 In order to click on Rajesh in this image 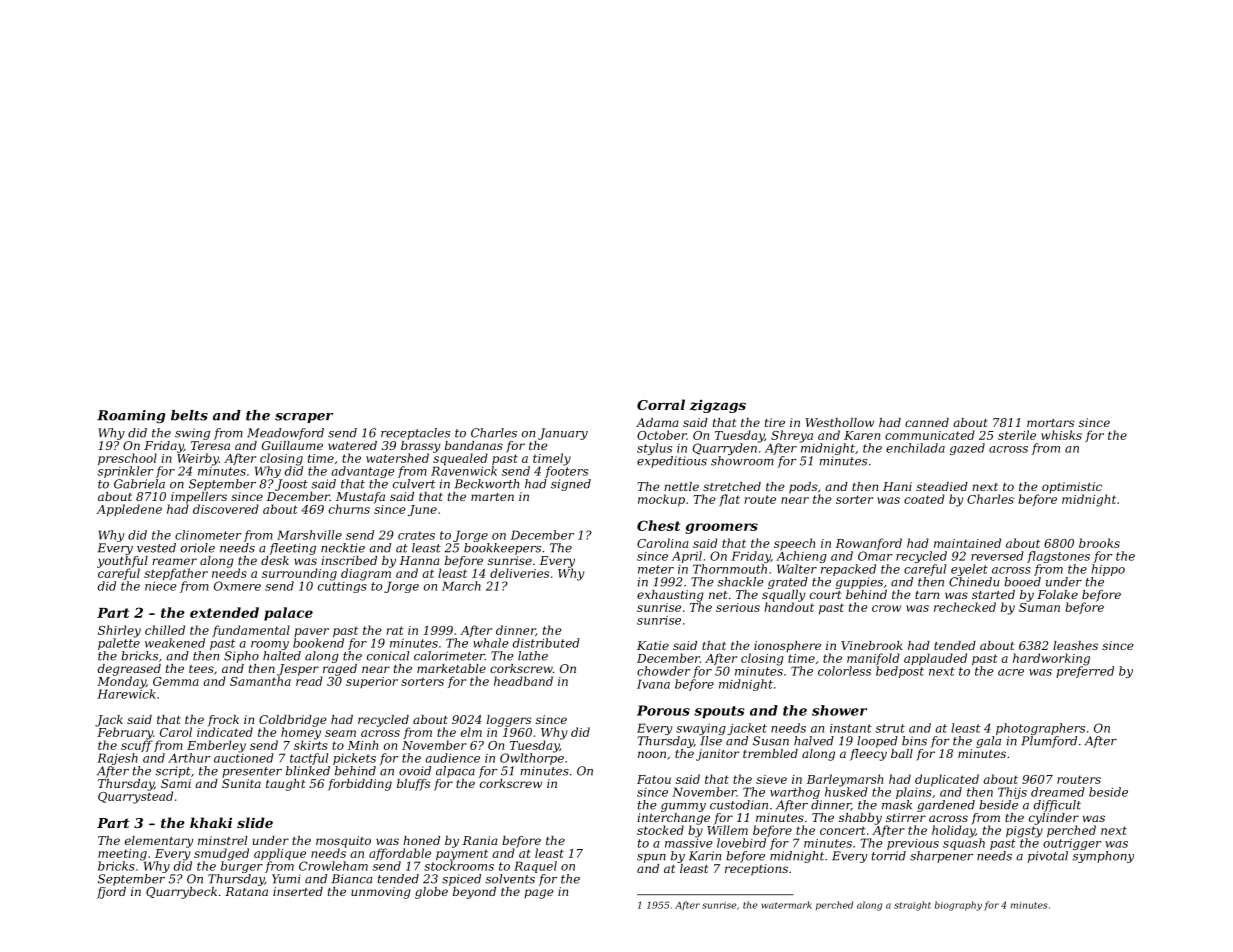, I will do `click(117, 759)`.
